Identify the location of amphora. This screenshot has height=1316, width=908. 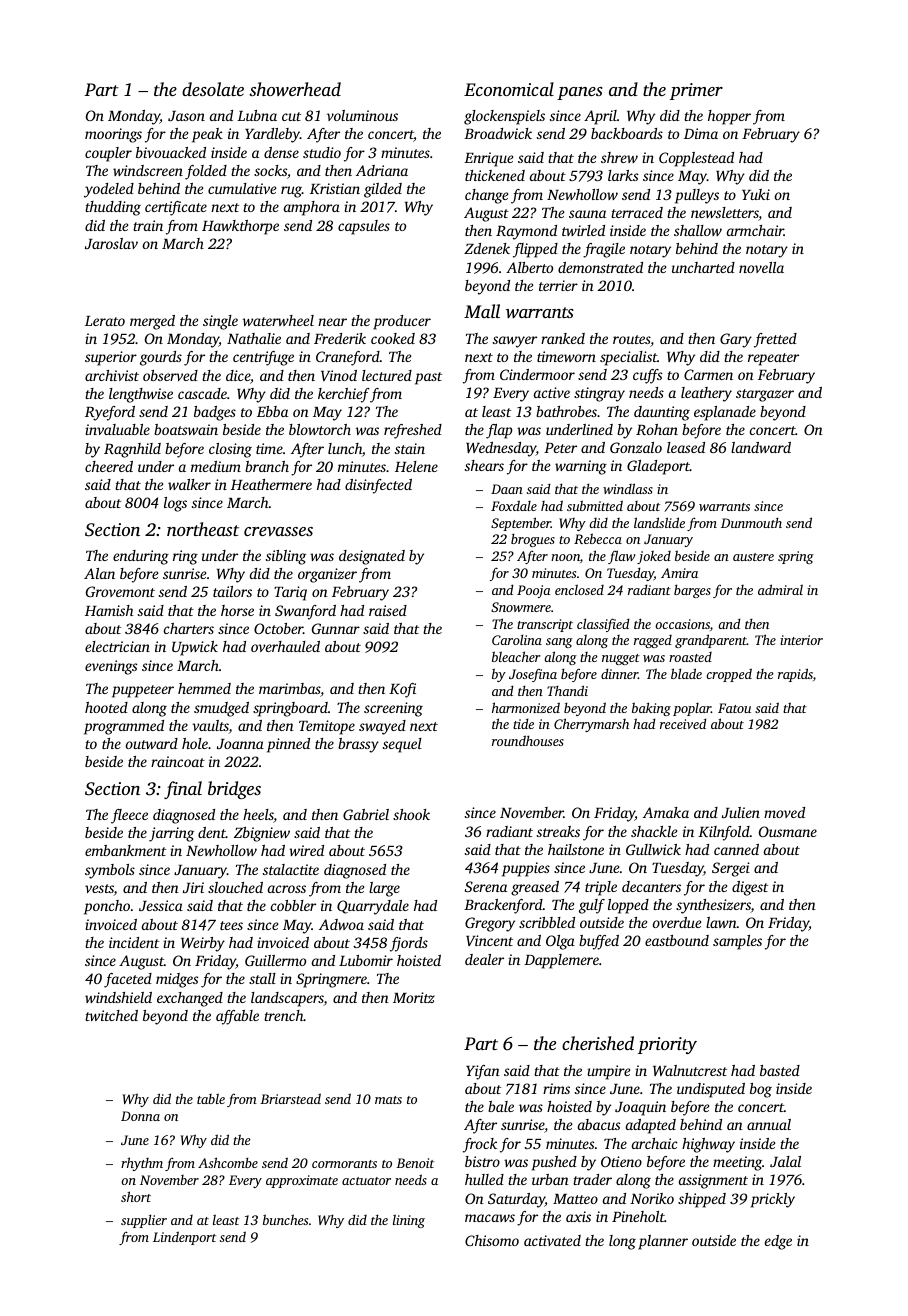
(312, 208).
